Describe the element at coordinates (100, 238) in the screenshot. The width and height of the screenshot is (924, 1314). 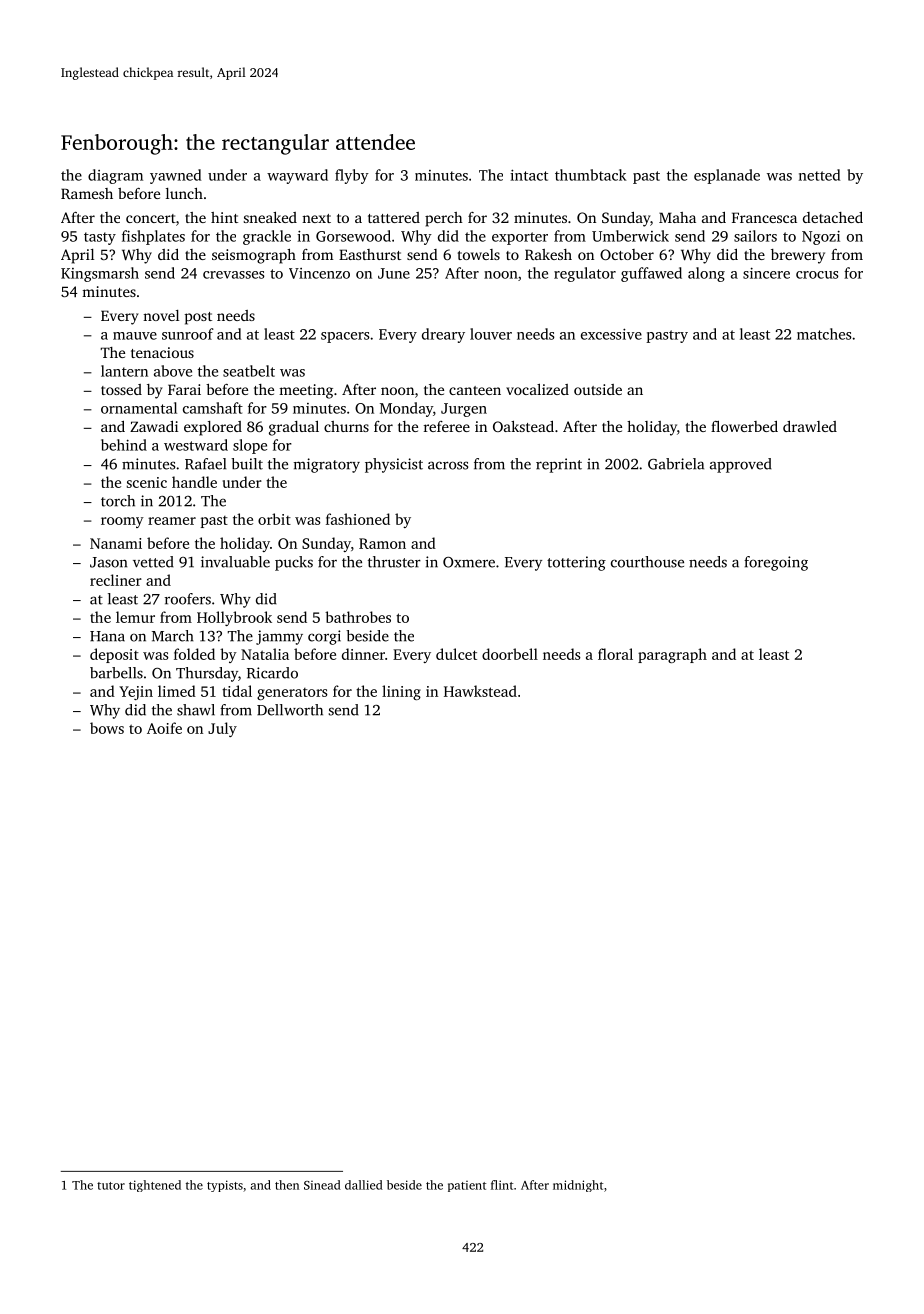
I see `tasty` at that location.
